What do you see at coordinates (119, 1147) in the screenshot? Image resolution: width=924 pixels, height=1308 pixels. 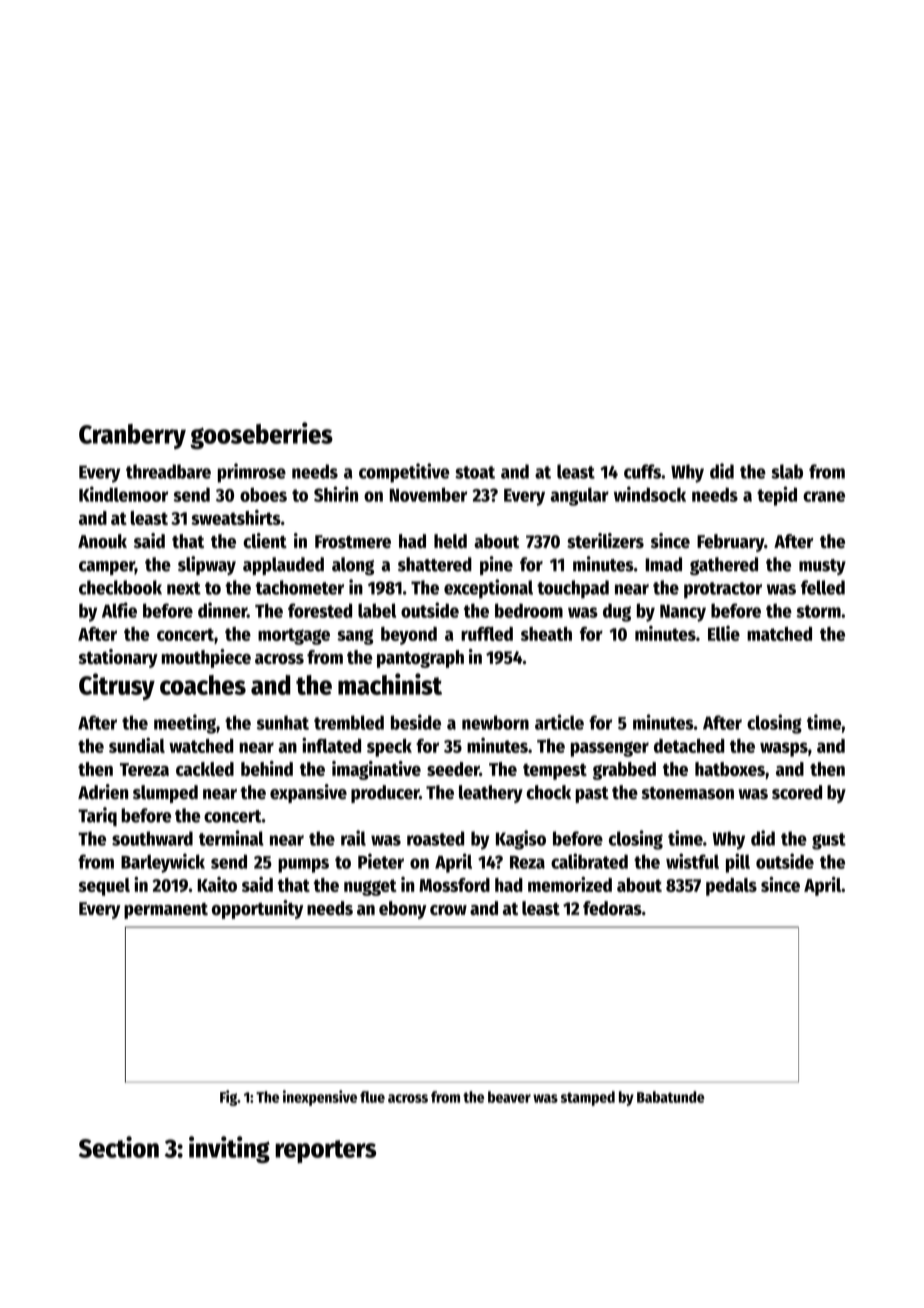 I see `Section` at bounding box center [119, 1147].
